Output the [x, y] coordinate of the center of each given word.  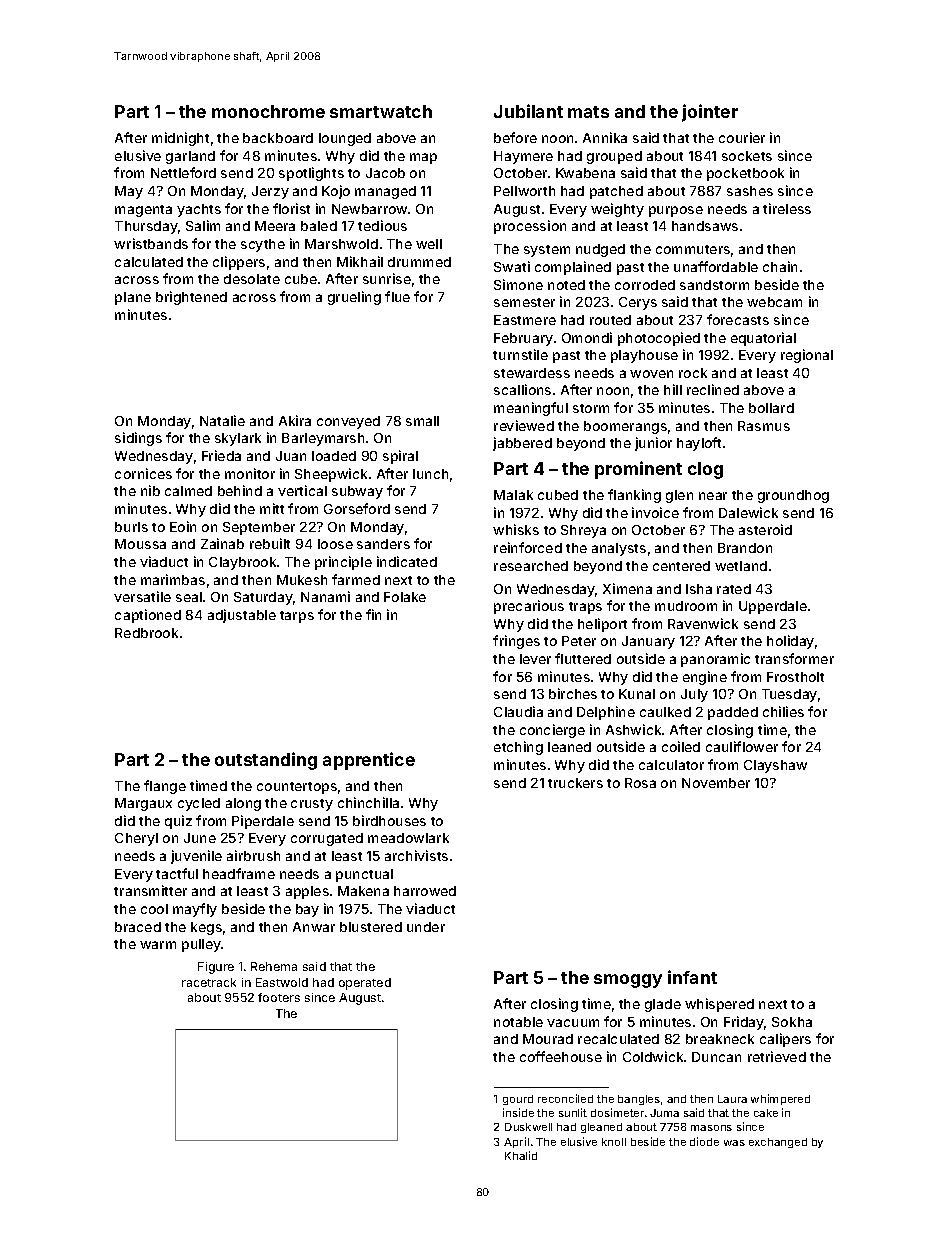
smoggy [628, 981]
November [716, 783]
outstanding [266, 761]
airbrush [253, 855]
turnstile [520, 354]
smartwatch [381, 111]
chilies [783, 711]
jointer [710, 113]
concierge [552, 731]
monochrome [268, 111]
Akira [295, 420]
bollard [771, 408]
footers [279, 997]
